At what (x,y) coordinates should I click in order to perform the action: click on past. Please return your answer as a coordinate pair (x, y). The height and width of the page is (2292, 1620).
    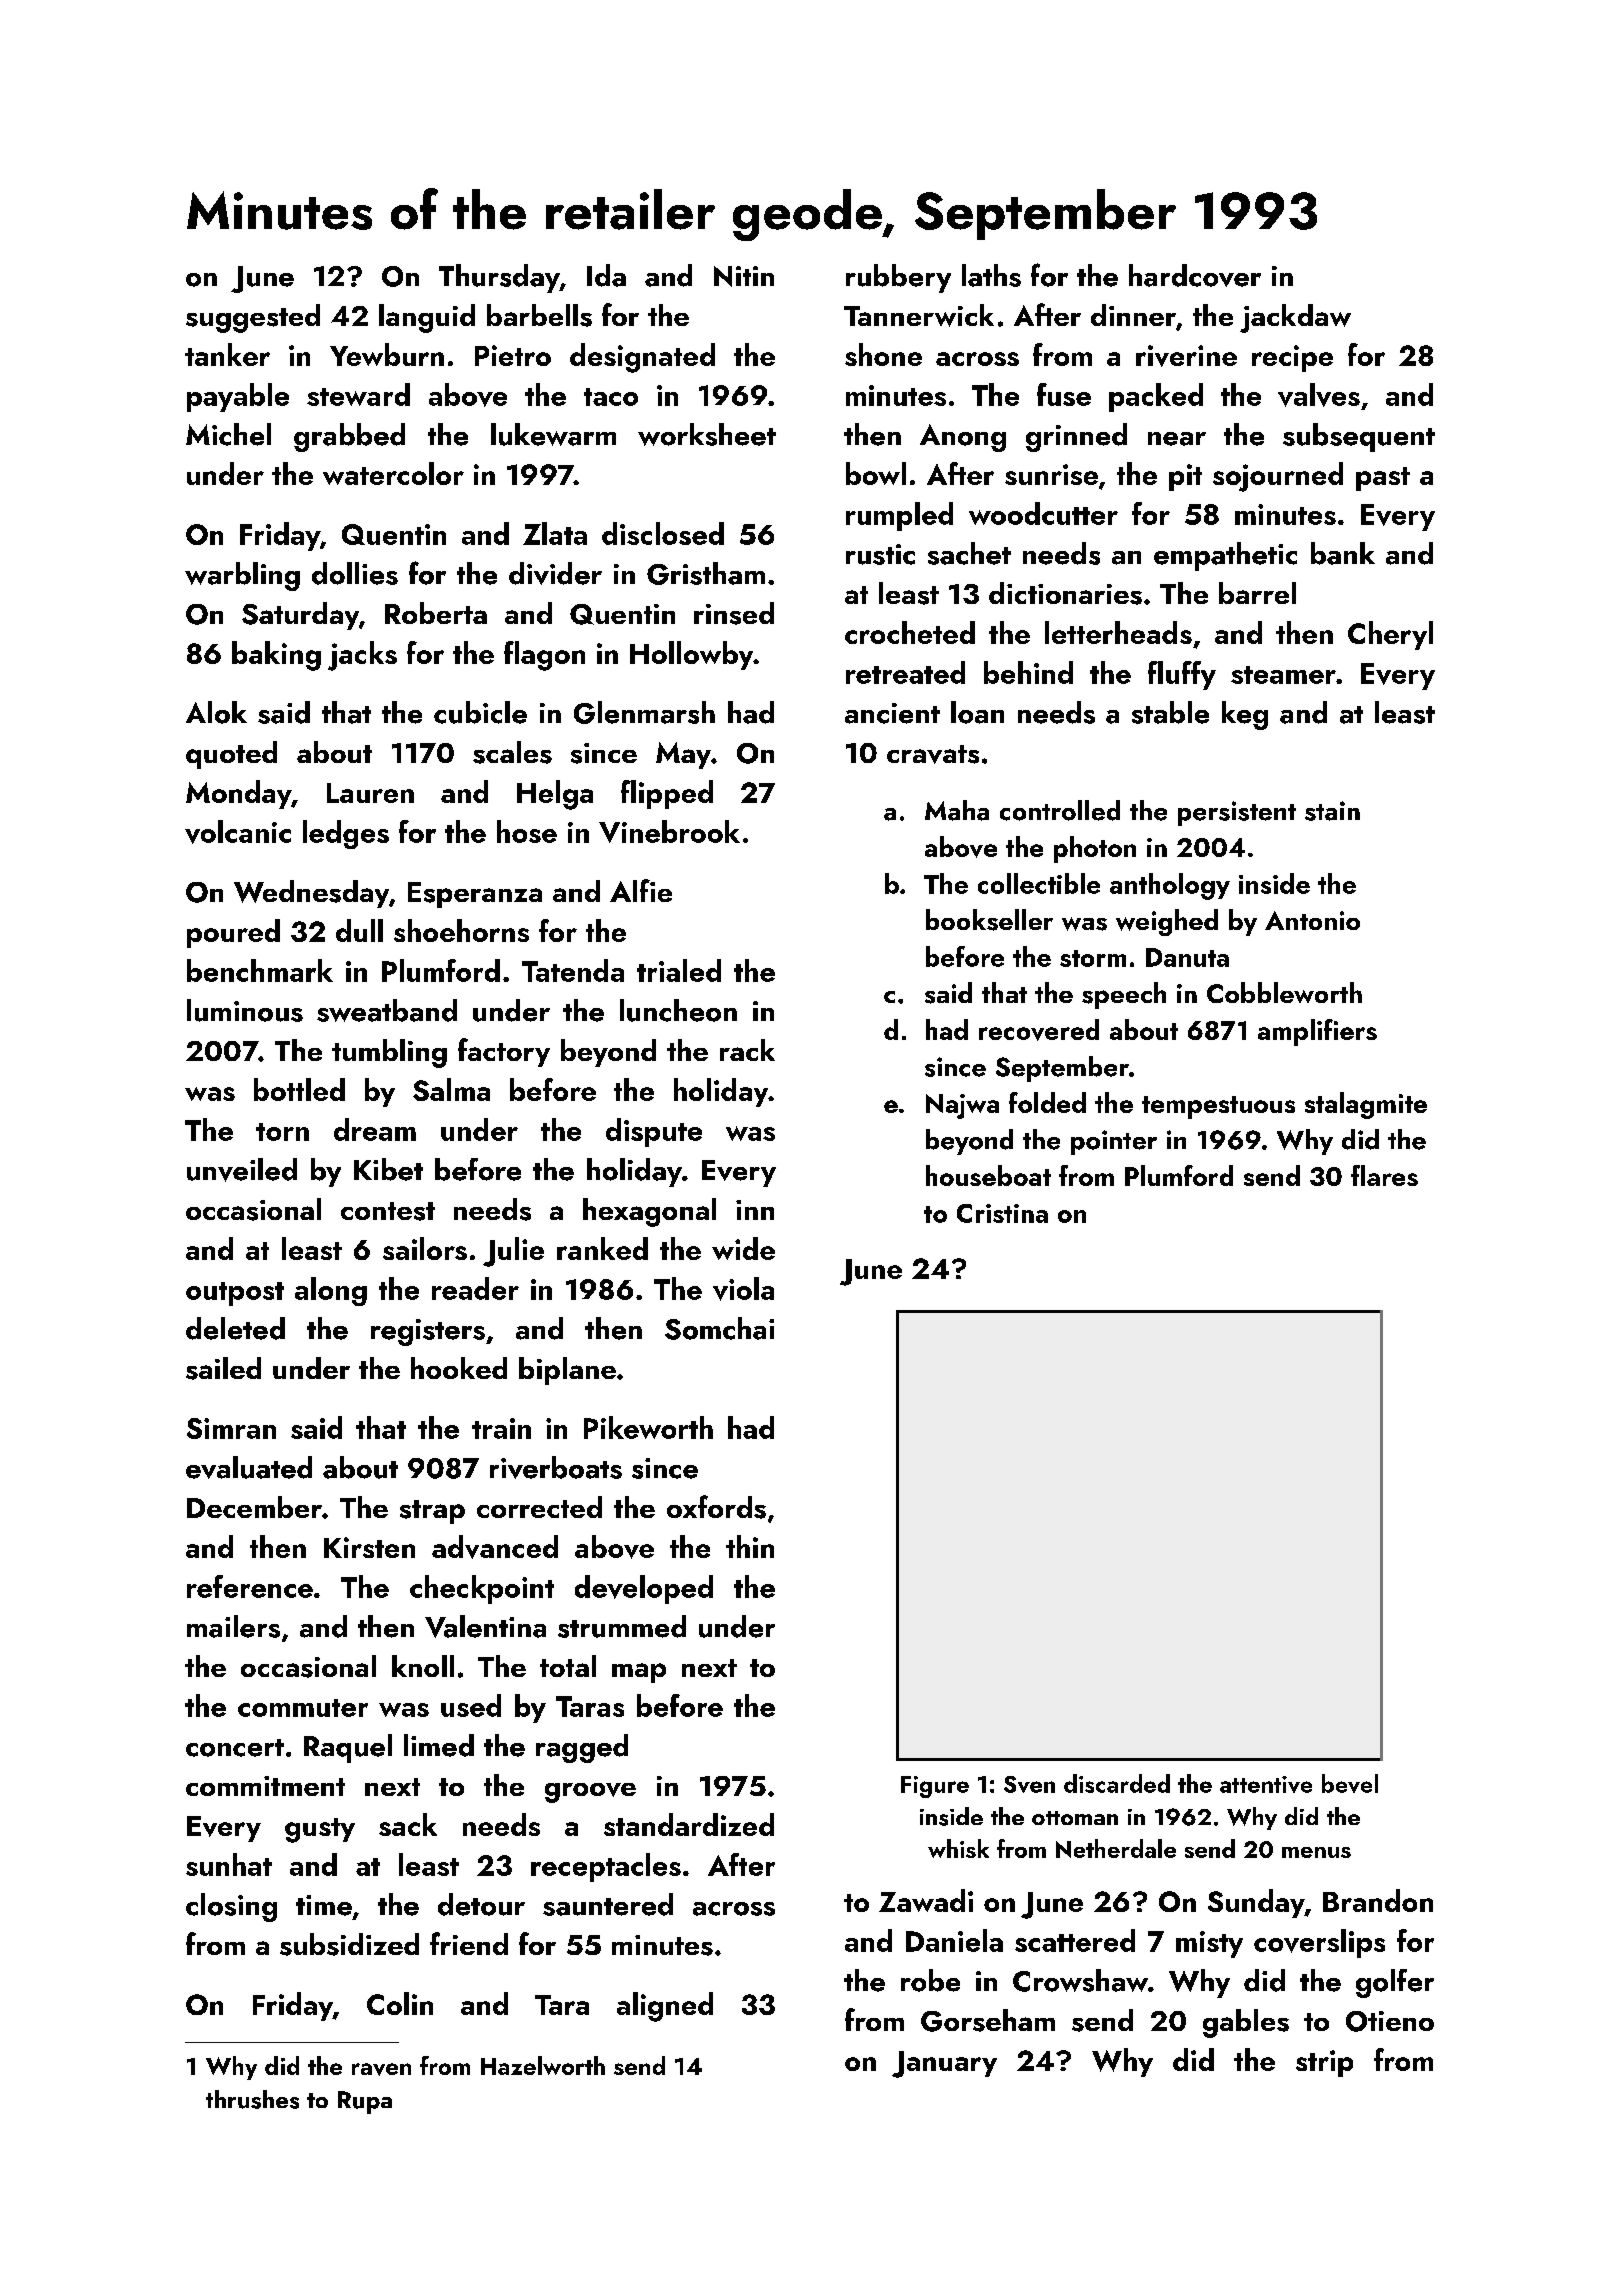
    Looking at the image, I should click on (1383, 479).
